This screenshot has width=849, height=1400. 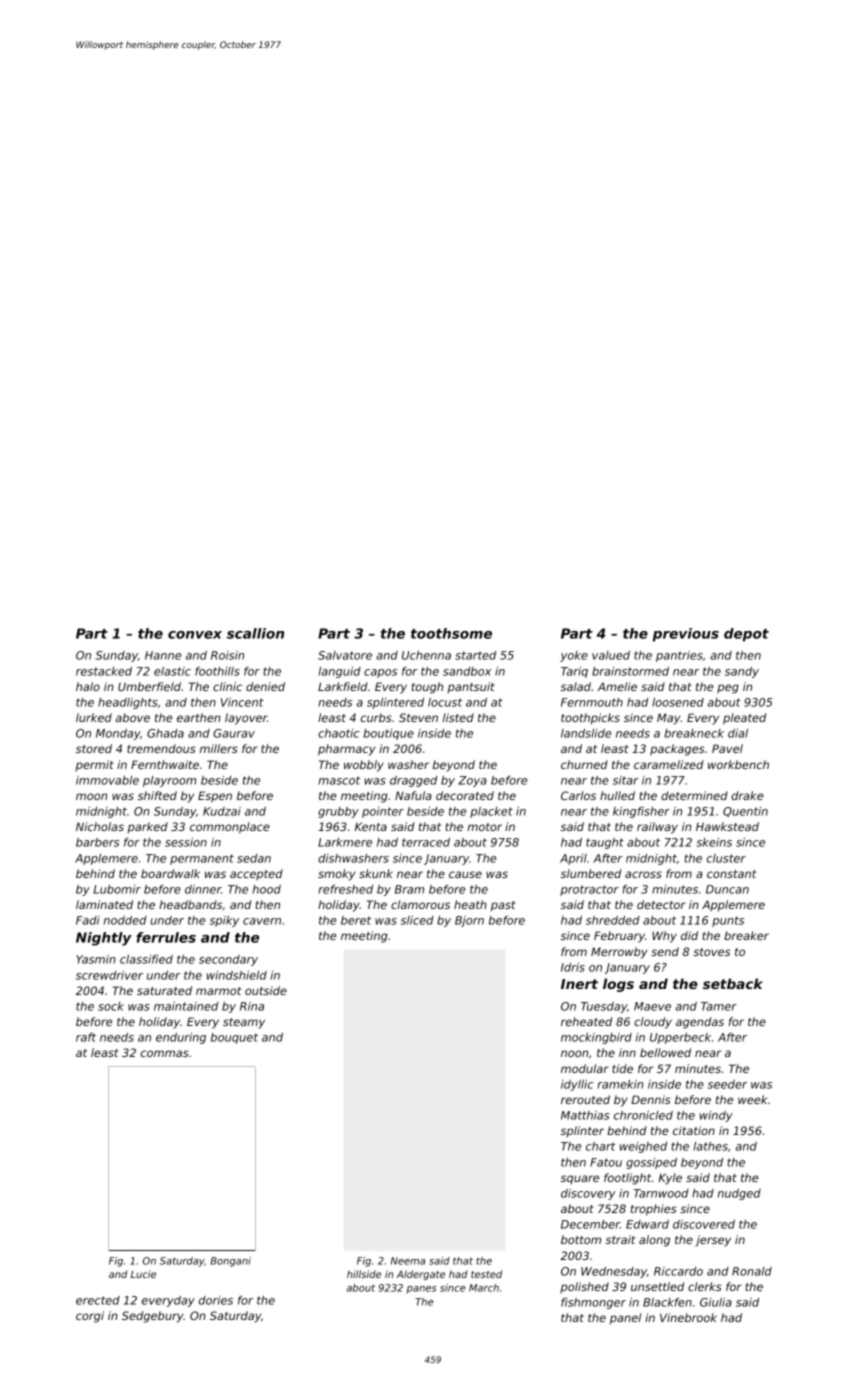 What do you see at coordinates (262, 921) in the screenshot?
I see `cavern` at bounding box center [262, 921].
